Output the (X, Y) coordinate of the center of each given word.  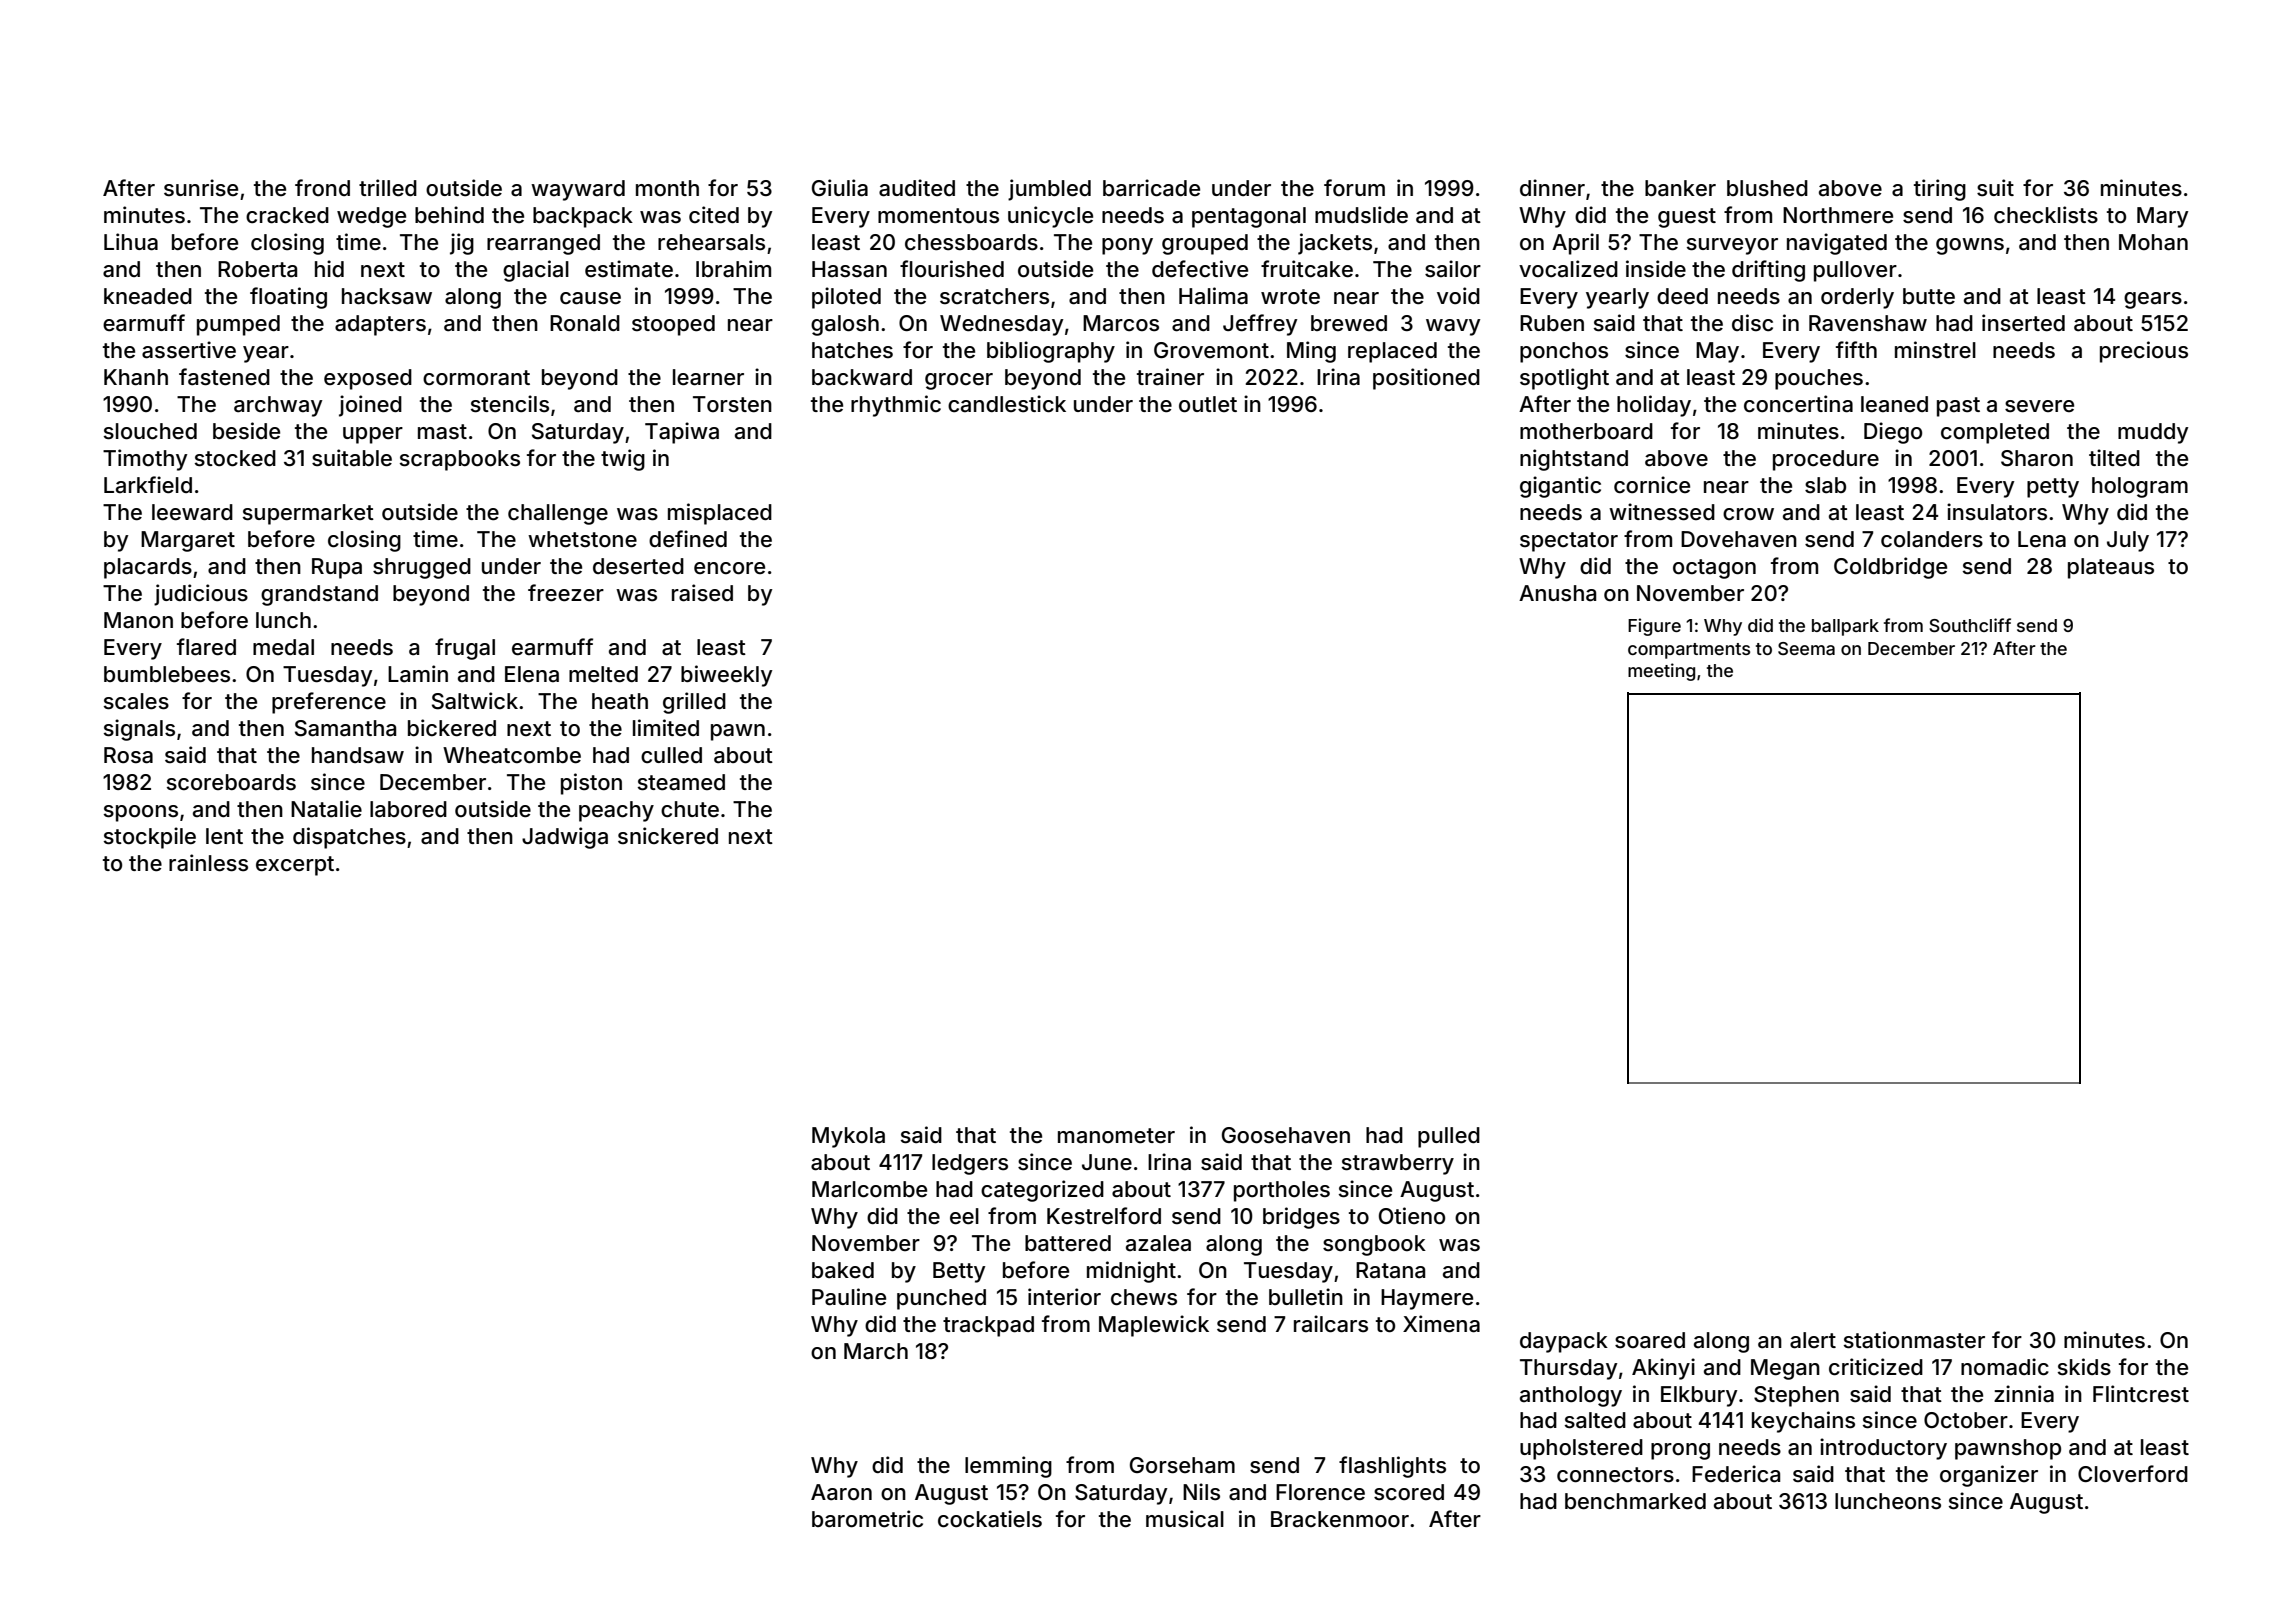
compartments (1689, 651)
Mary (2163, 217)
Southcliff (1970, 625)
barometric (867, 1519)
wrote (1290, 297)
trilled (388, 188)
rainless (208, 863)
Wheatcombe (512, 755)
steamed (681, 782)
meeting (1661, 672)
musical (1185, 1519)
